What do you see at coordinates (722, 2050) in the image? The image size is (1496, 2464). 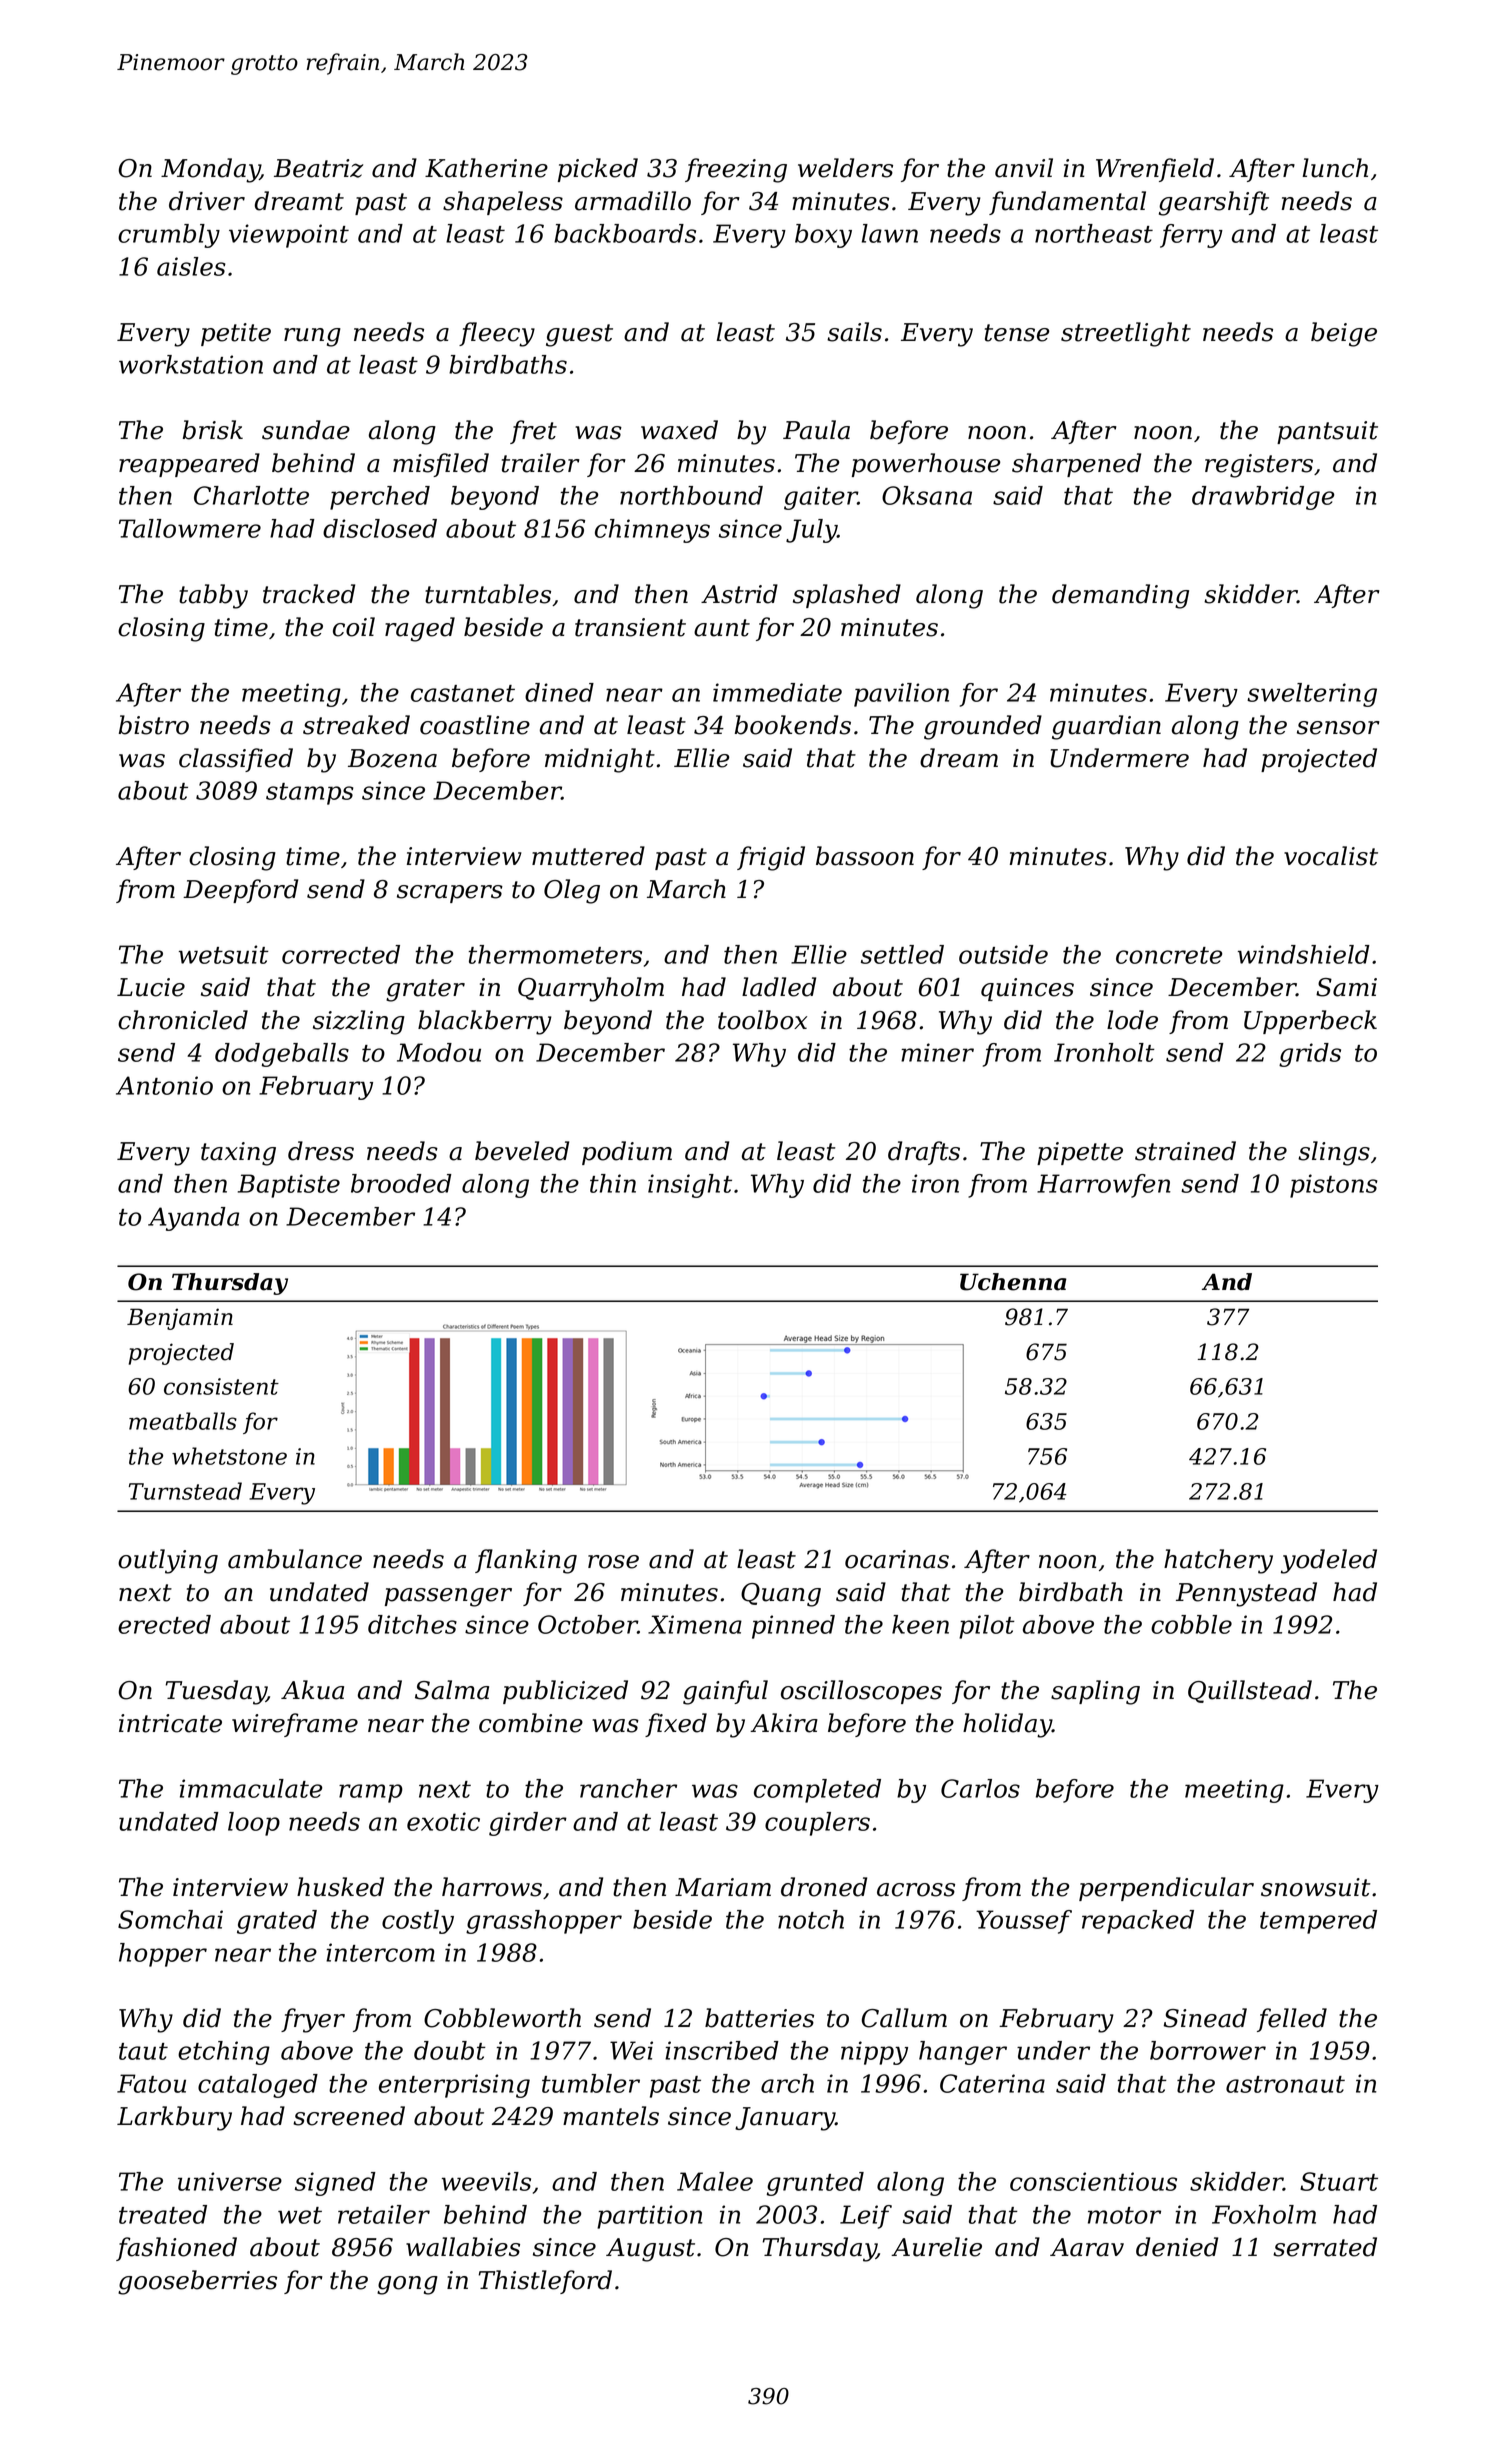 I see `inscribed` at bounding box center [722, 2050].
